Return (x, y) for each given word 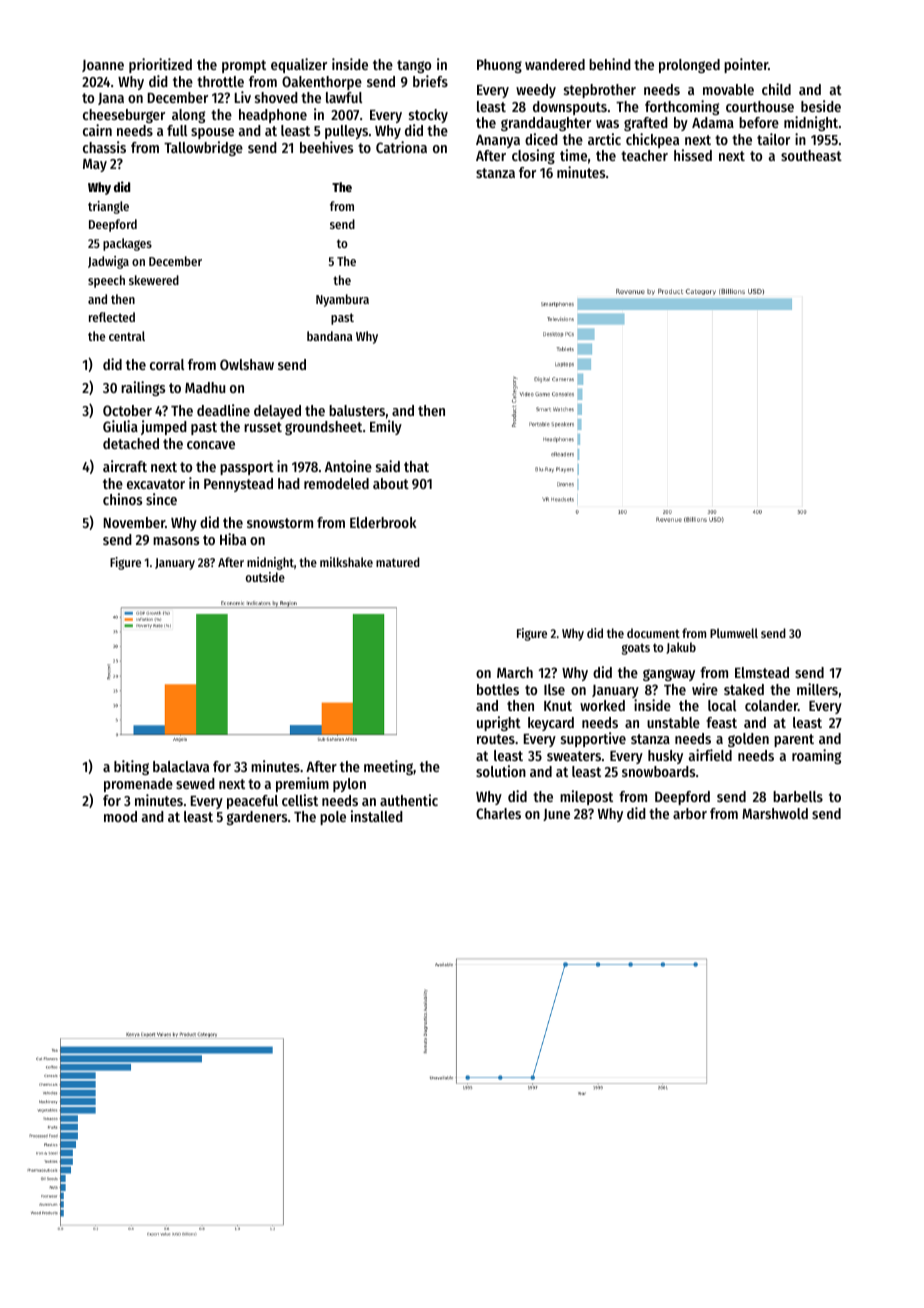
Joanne (103, 66)
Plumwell (734, 633)
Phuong (499, 66)
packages (127, 244)
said (388, 466)
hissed (693, 155)
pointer (746, 65)
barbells (798, 796)
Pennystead (238, 485)
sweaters (574, 756)
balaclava (181, 766)
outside (265, 577)
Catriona (401, 147)
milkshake (346, 562)
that (416, 466)
